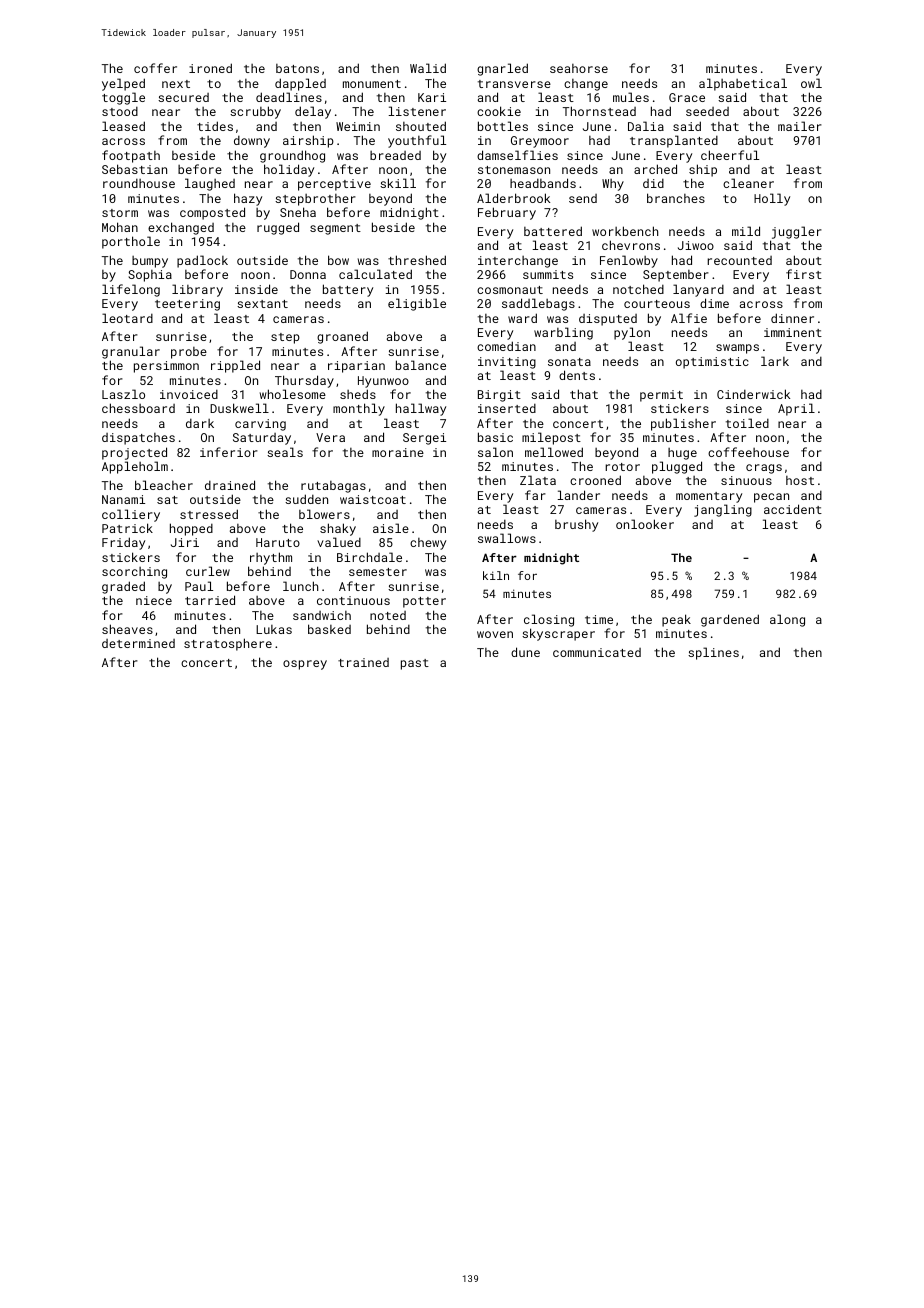 This document has height=1308, width=924. I want to click on Walid, so click(428, 68).
